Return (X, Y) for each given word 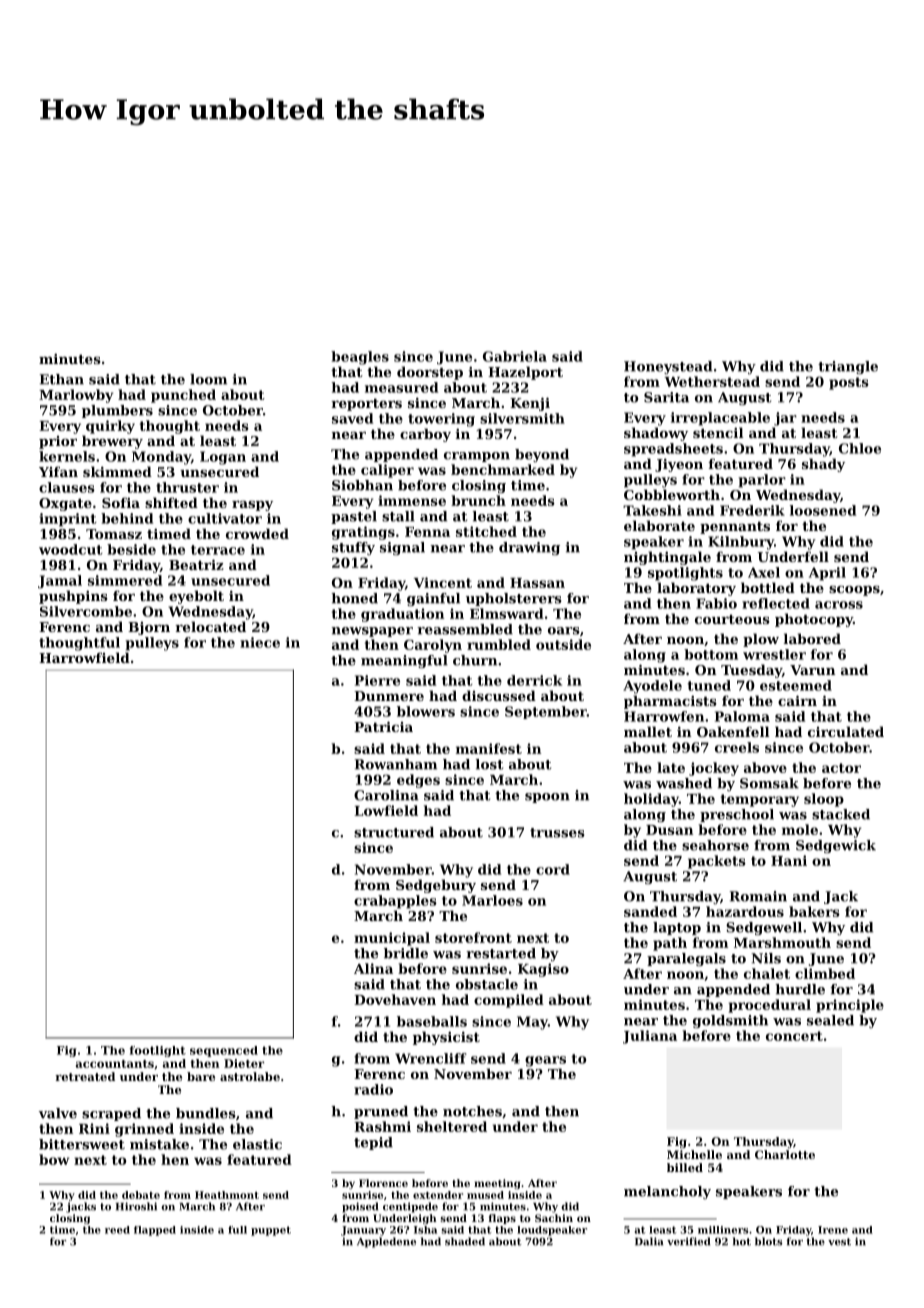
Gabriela (515, 356)
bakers (814, 911)
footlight (158, 1051)
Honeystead (668, 367)
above (765, 767)
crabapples (395, 902)
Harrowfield (84, 657)
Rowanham (396, 764)
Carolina (386, 795)
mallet (648, 731)
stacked (841, 814)
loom (208, 379)
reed (117, 1230)
